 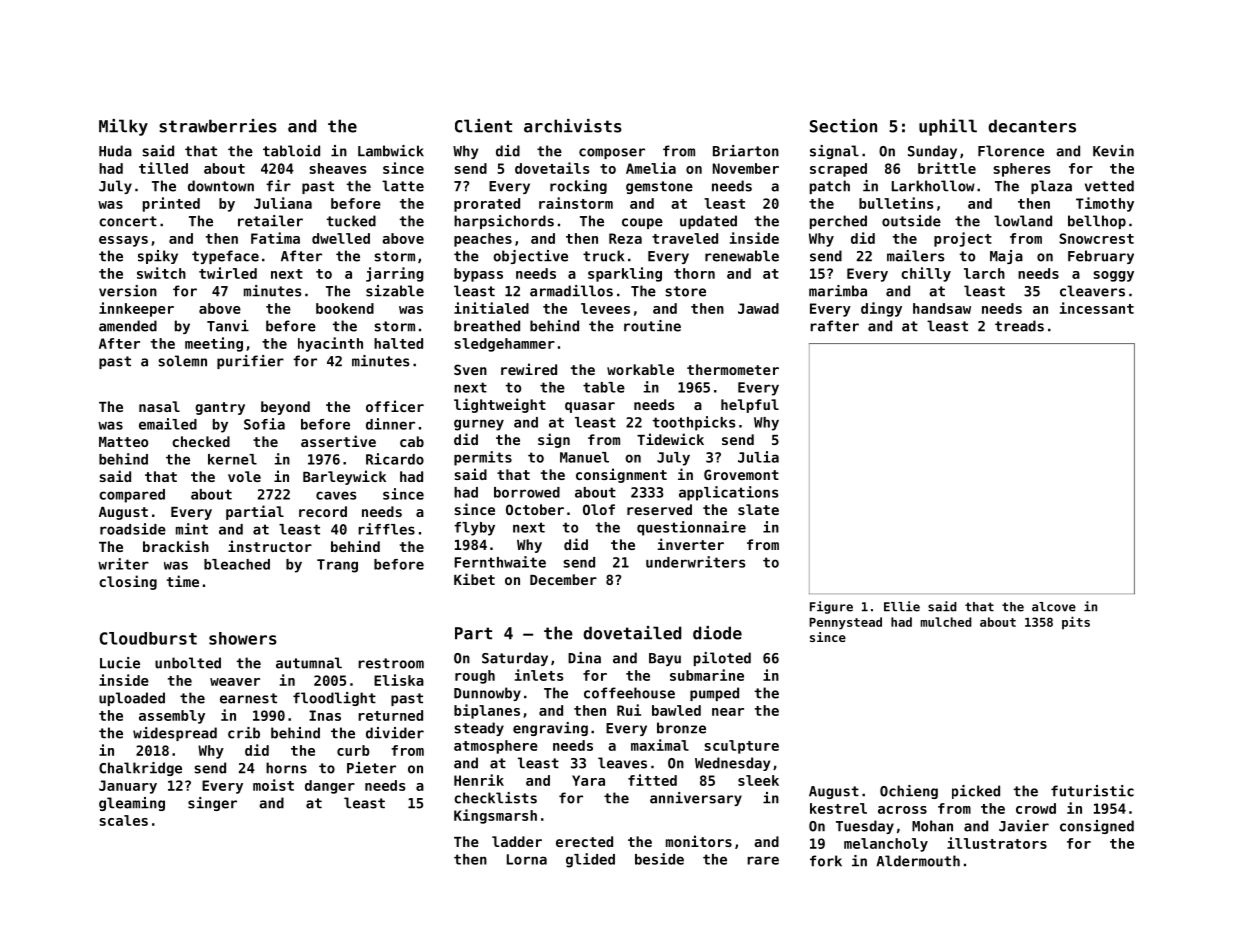 I want to click on mulched, so click(x=946, y=622).
